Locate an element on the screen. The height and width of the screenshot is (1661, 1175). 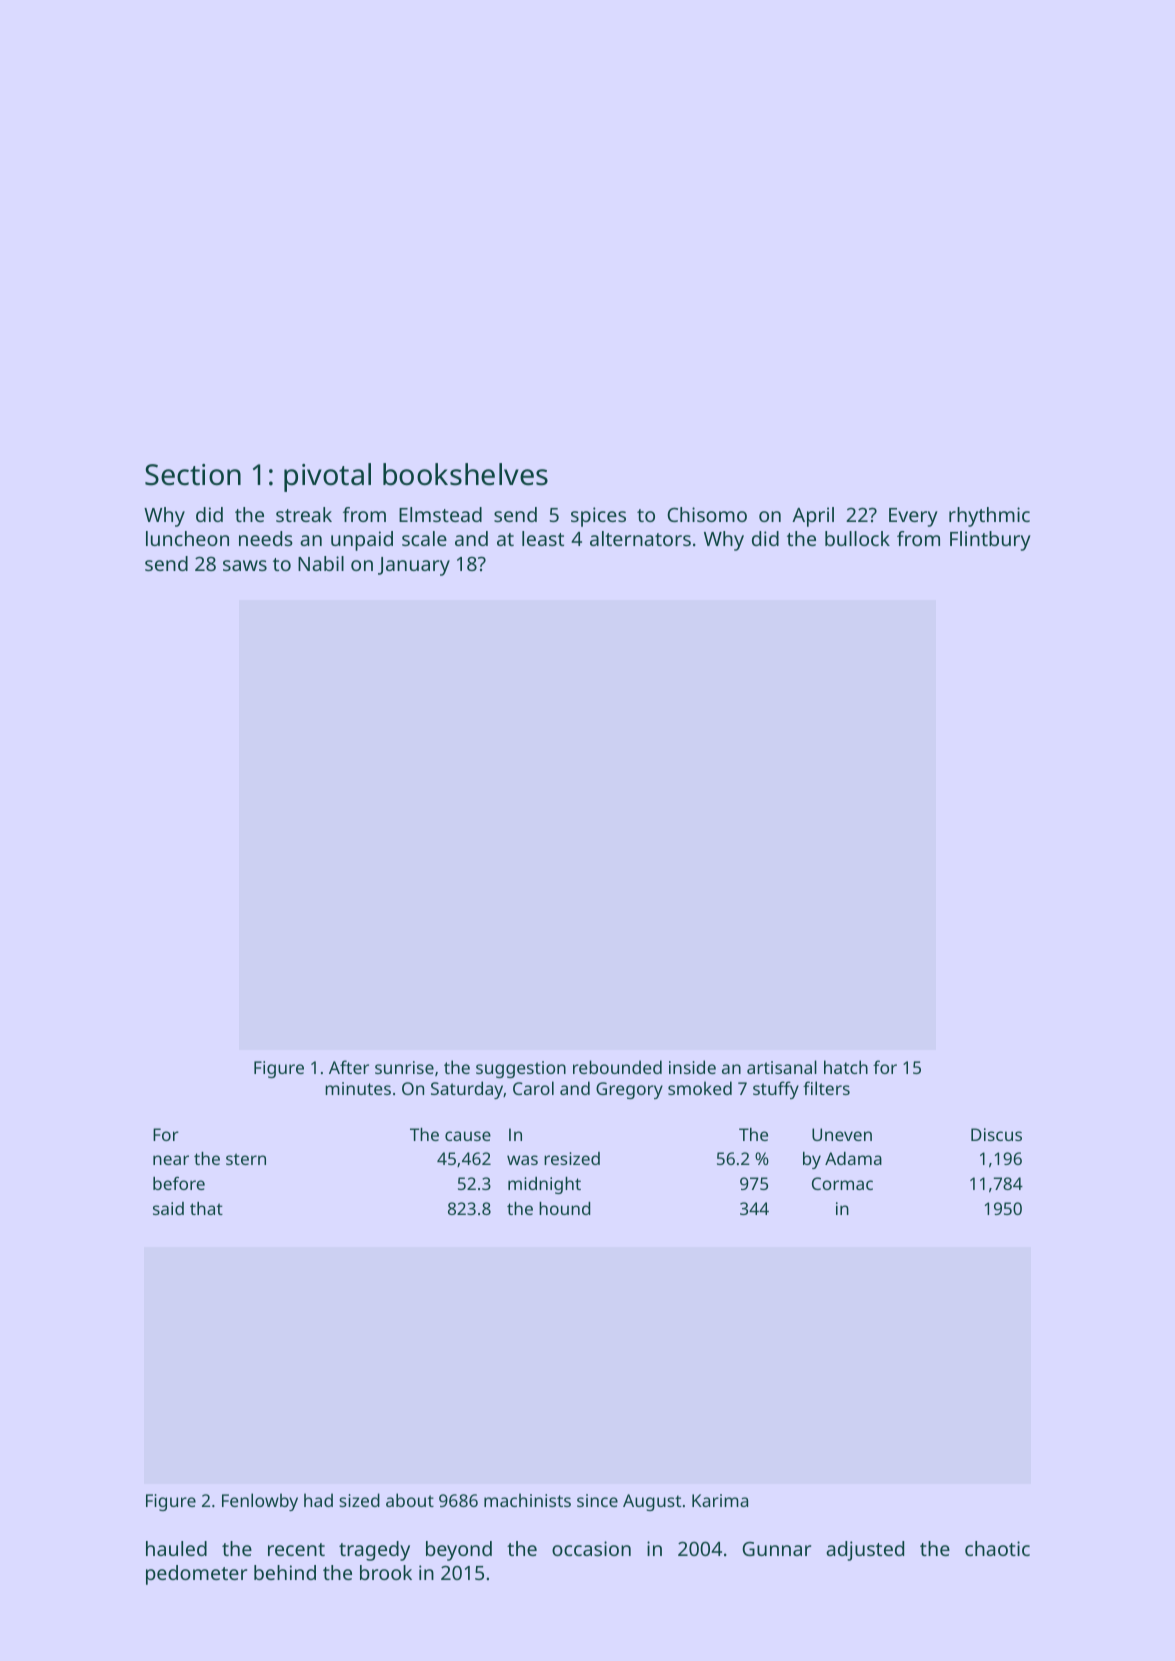
Nabil is located at coordinates (321, 563).
